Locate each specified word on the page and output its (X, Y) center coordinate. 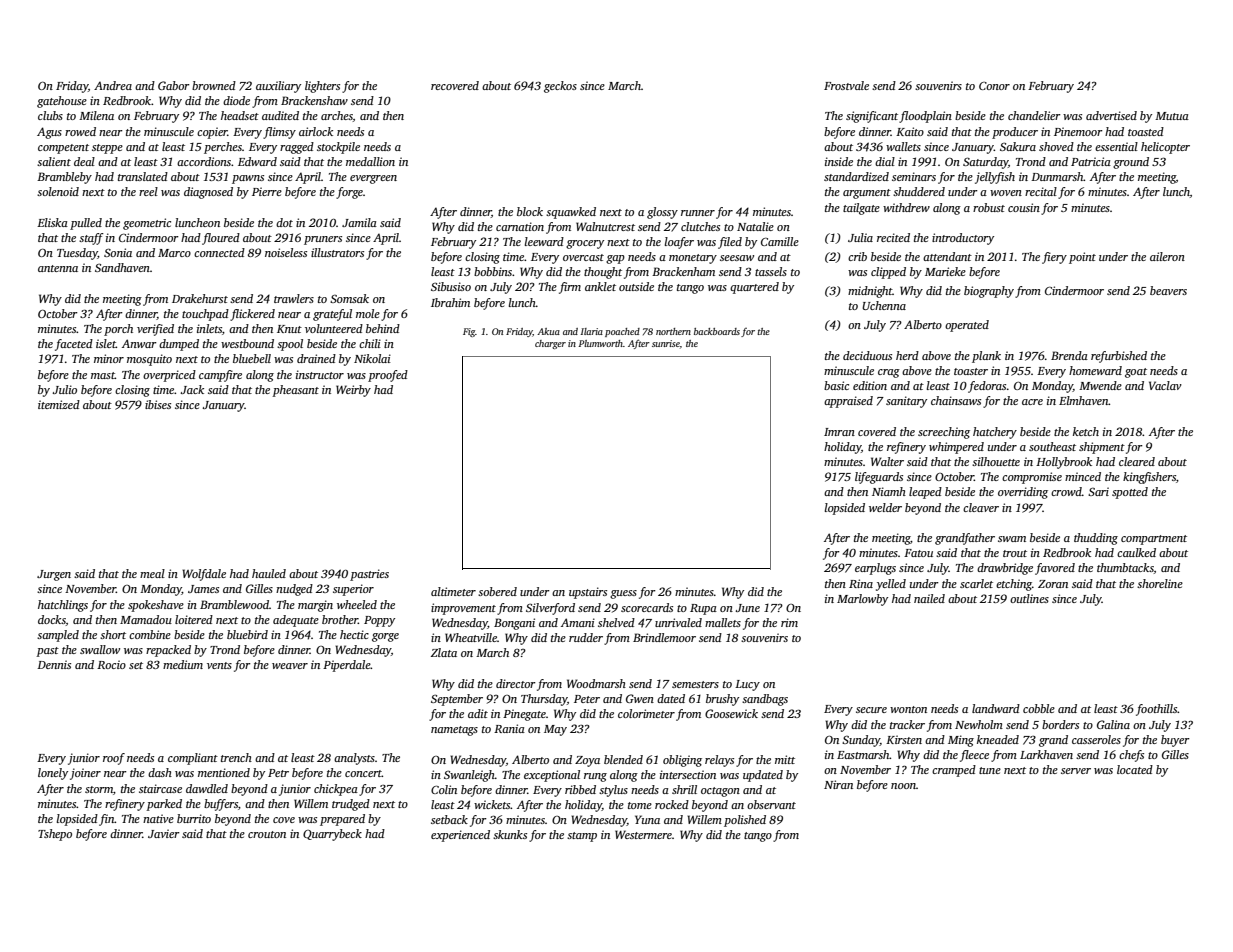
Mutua (1172, 116)
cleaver (981, 507)
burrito (194, 818)
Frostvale (846, 85)
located (1135, 769)
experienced (460, 836)
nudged (294, 590)
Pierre (267, 191)
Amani (578, 622)
